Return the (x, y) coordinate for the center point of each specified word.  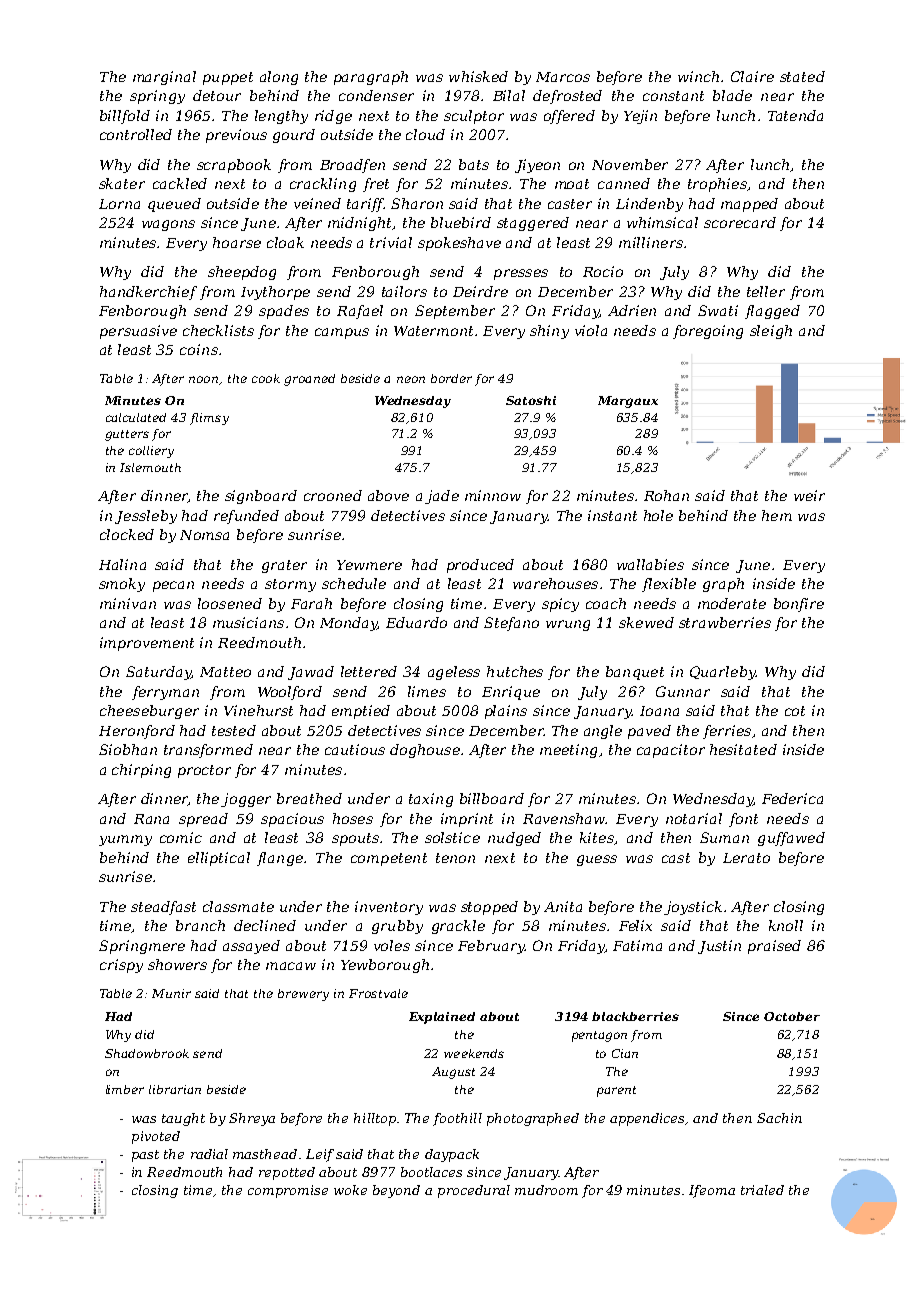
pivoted (156, 1137)
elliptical (219, 859)
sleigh (771, 332)
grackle (458, 927)
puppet (228, 78)
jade (442, 497)
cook (266, 378)
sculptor (474, 117)
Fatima (637, 945)
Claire (752, 76)
